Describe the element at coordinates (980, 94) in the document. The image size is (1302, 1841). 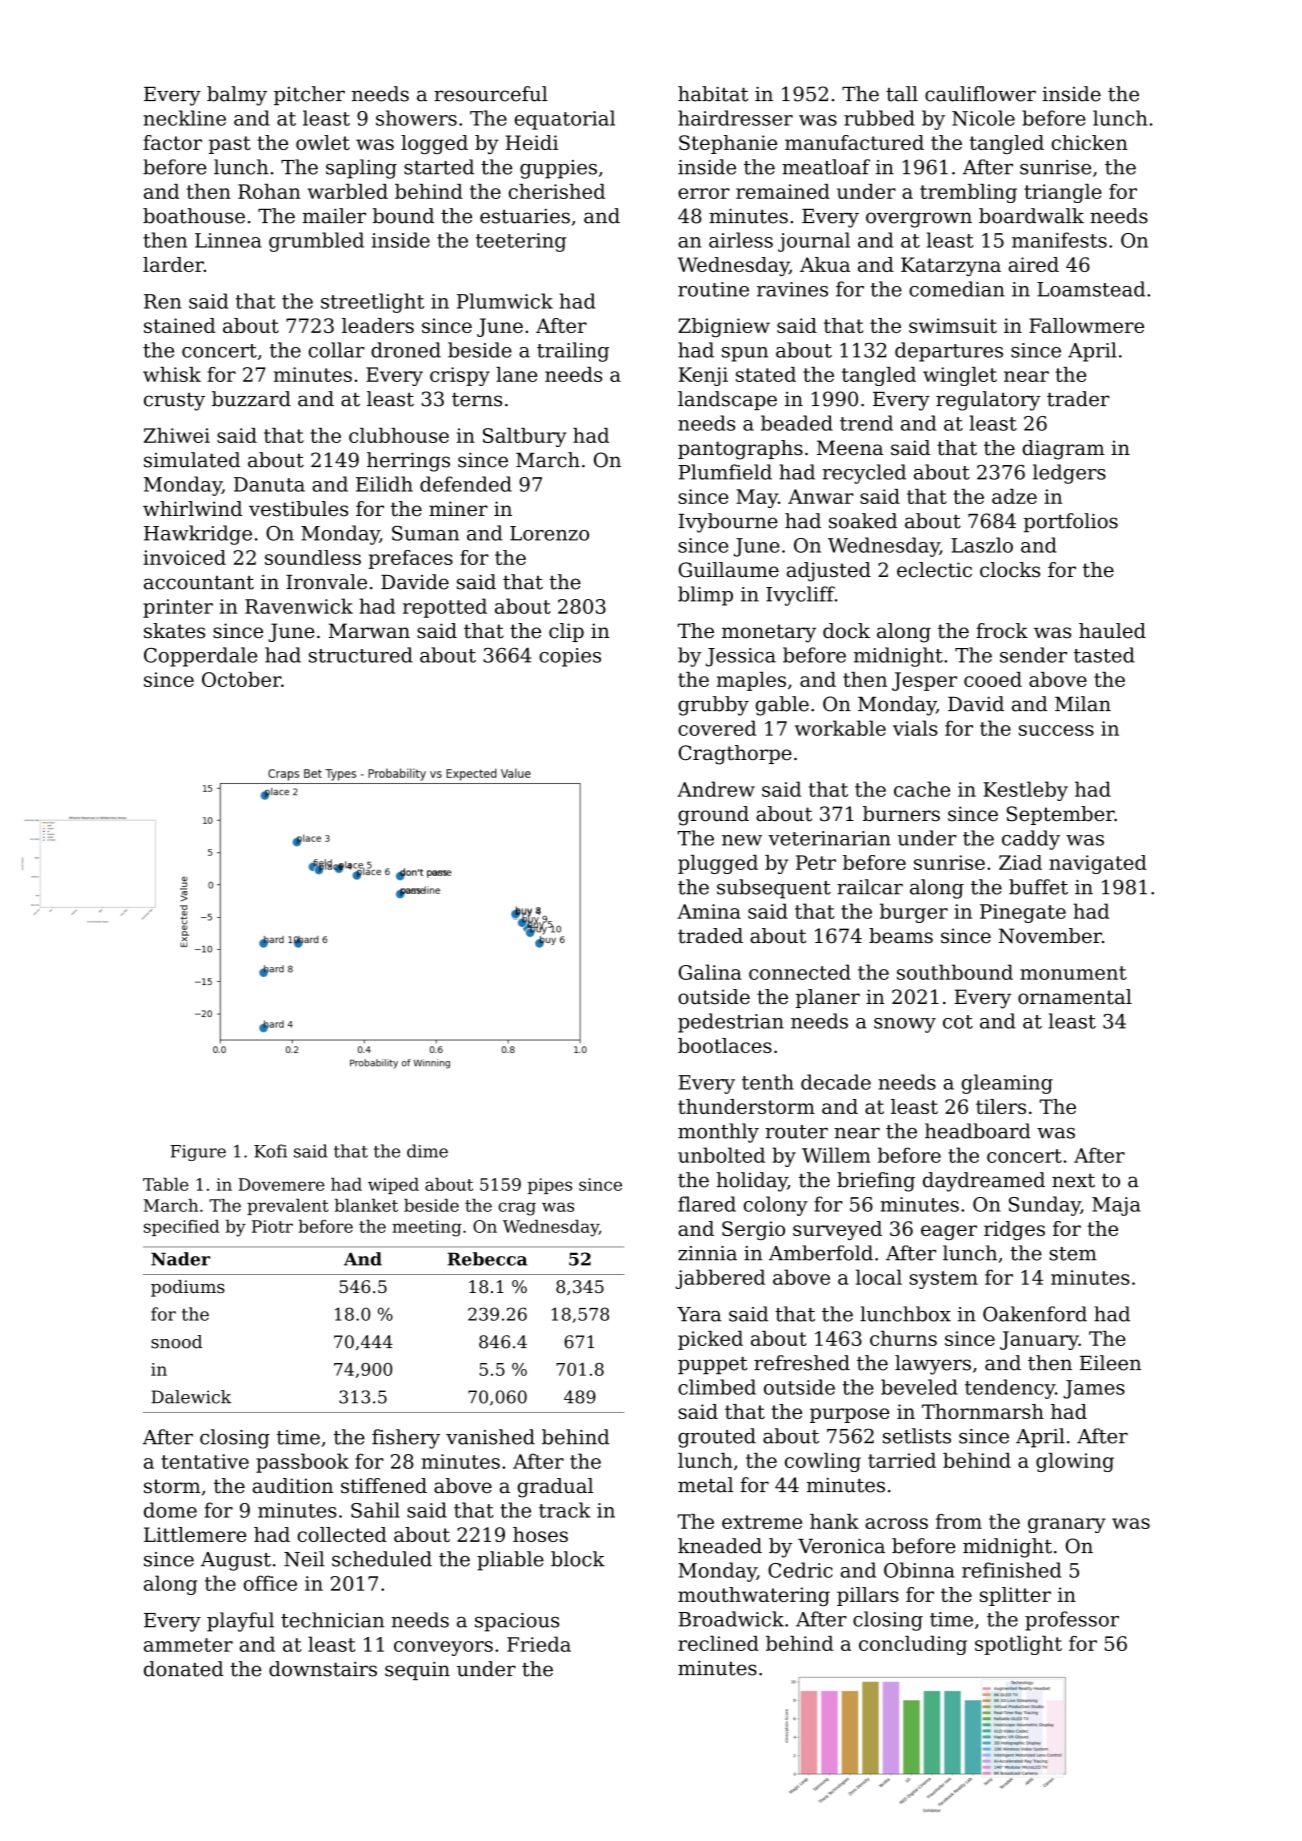
I see `cauliflower` at that location.
